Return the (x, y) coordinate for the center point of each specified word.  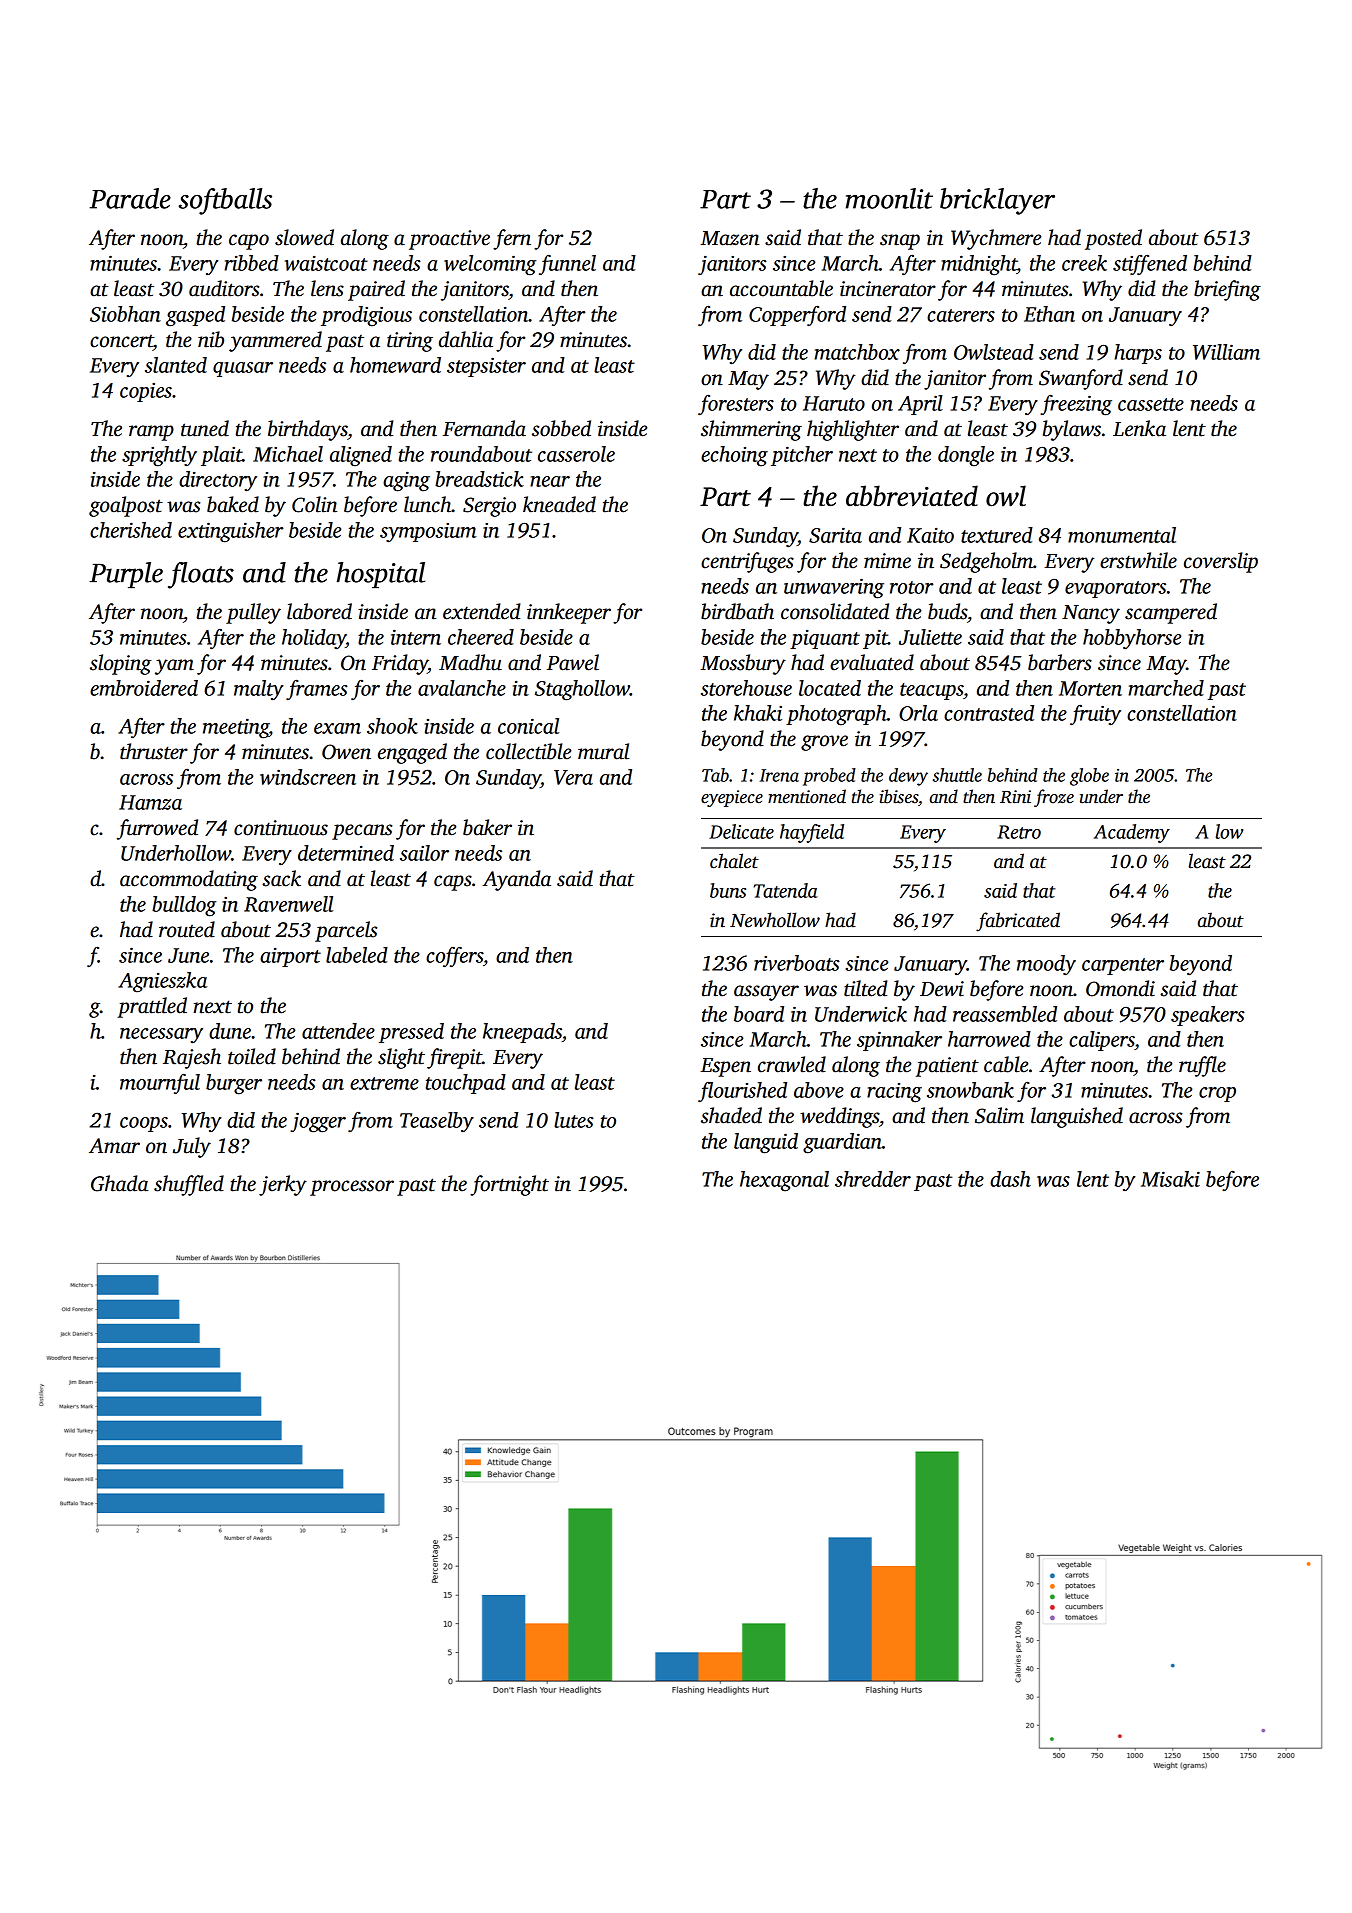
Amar (114, 1146)
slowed (304, 237)
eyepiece (732, 798)
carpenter (1123, 966)
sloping (121, 664)
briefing (1227, 290)
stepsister (486, 367)
